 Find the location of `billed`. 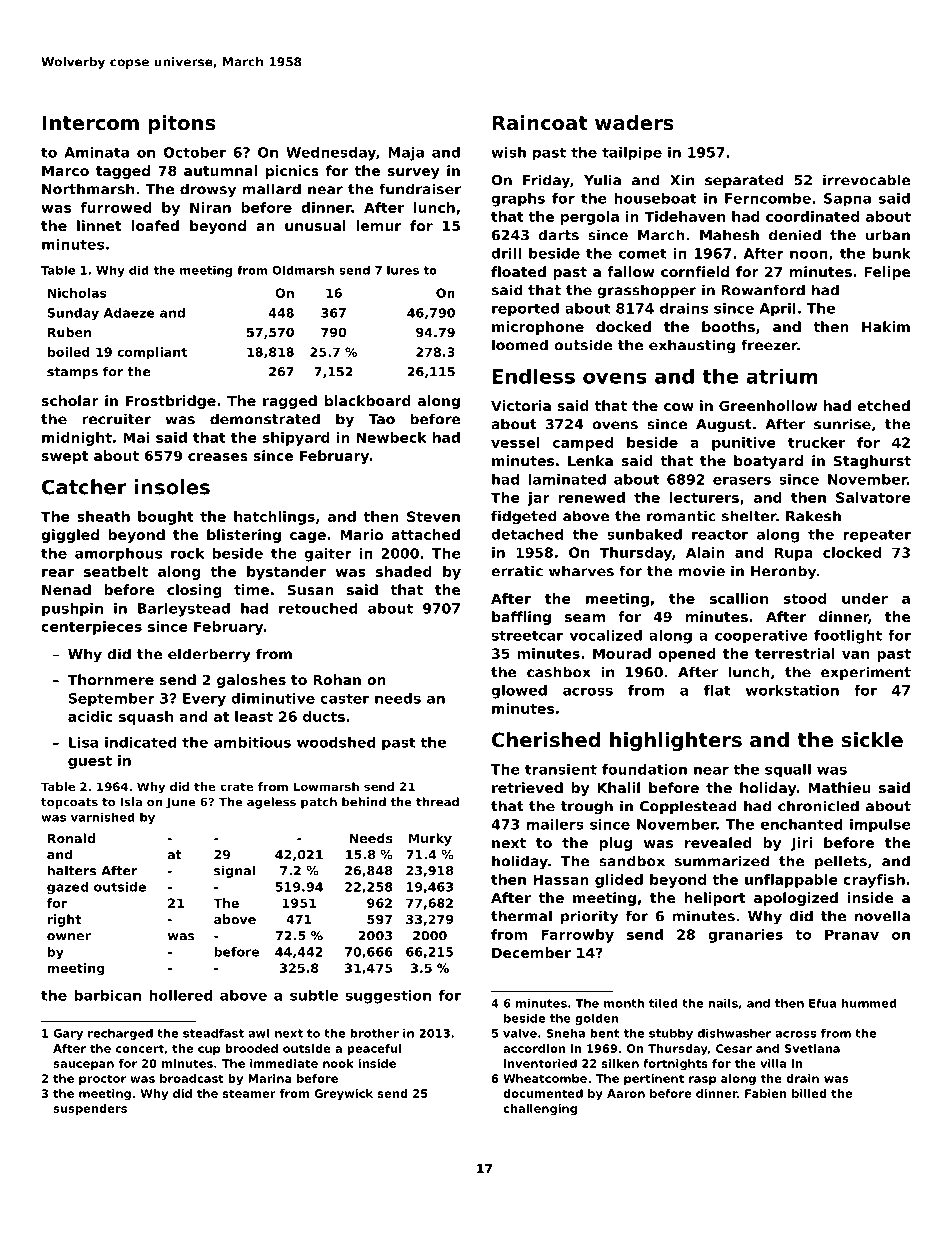

billed is located at coordinates (809, 1093).
